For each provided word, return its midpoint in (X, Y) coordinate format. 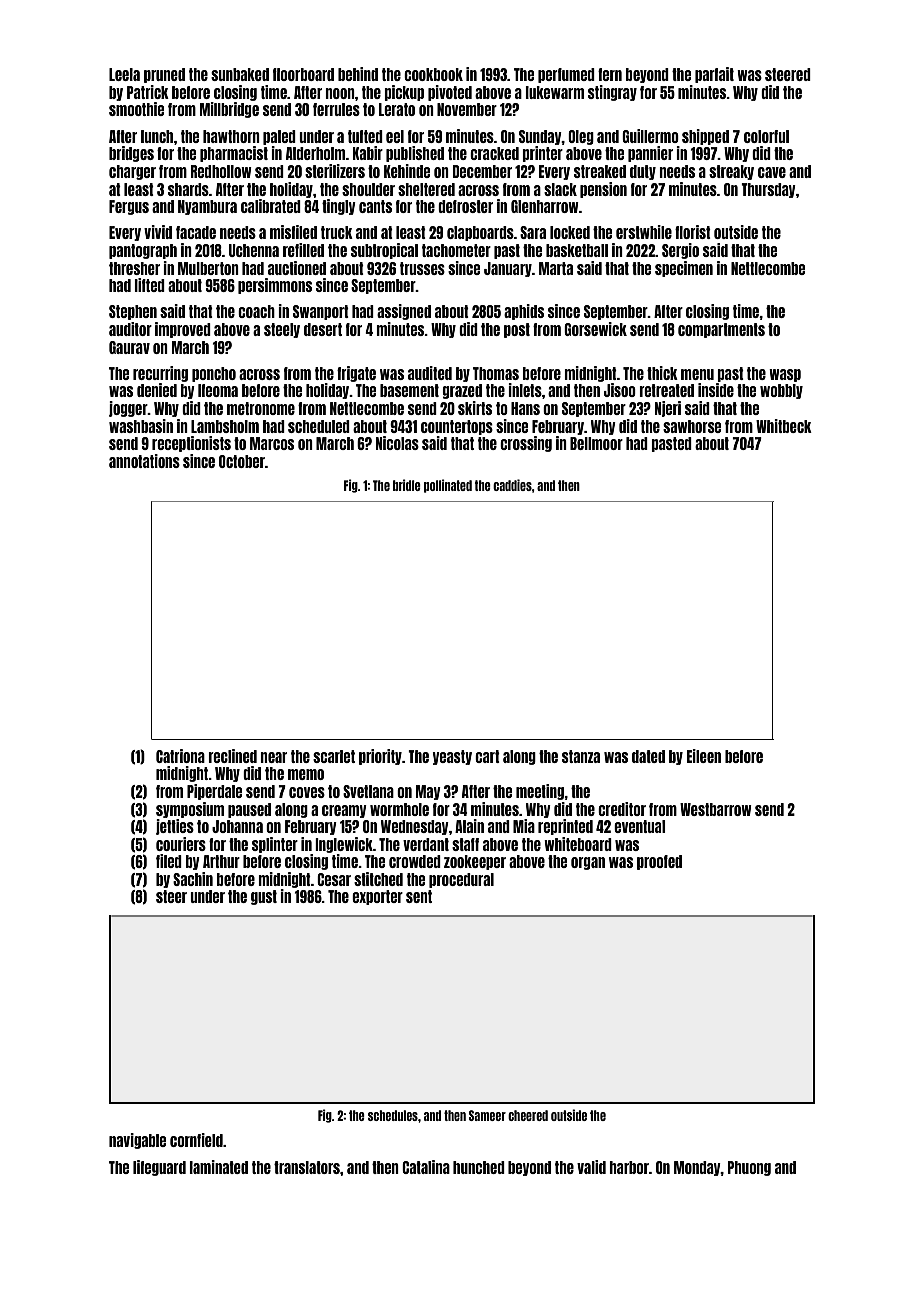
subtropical (384, 251)
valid (591, 1167)
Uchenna (254, 250)
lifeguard (159, 1168)
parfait (714, 75)
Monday (697, 1168)
